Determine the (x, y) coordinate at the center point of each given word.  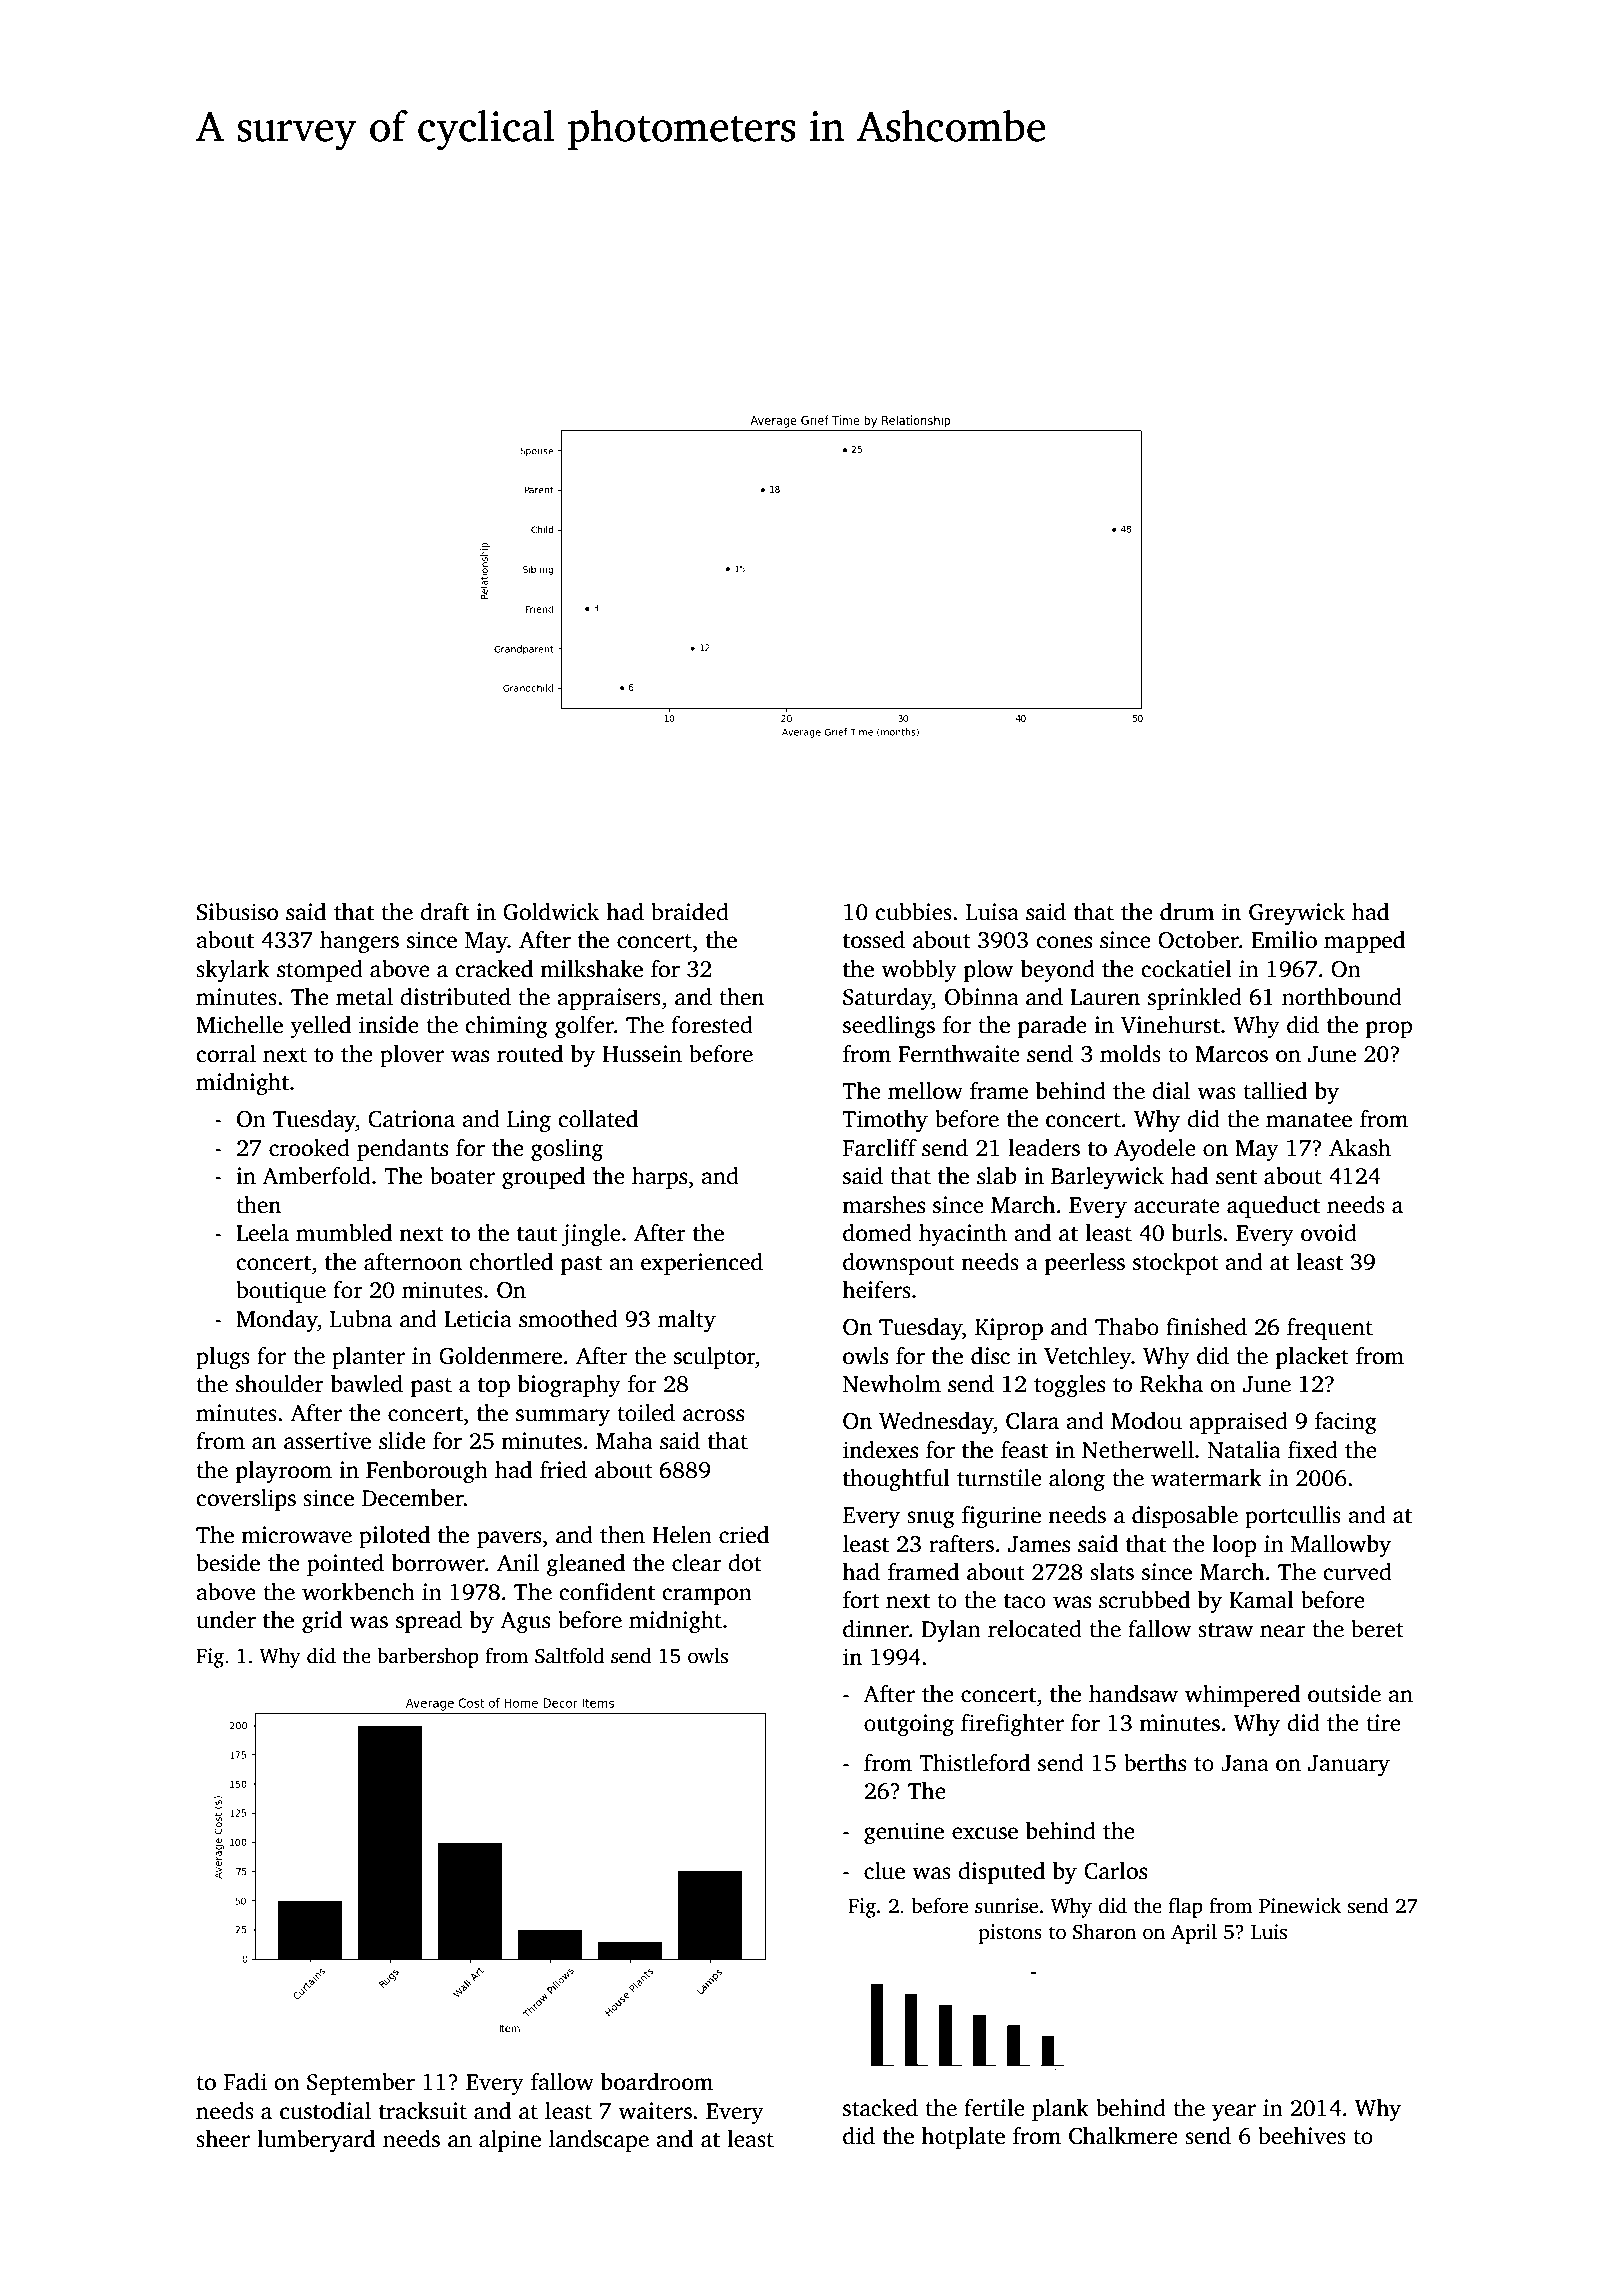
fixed (1313, 1450)
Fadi (245, 2082)
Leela (262, 1233)
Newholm (892, 1384)
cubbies (913, 912)
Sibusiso (237, 912)
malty (687, 1321)
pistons (1010, 1934)
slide (402, 1441)
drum (1187, 912)
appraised (1238, 1423)
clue (884, 1871)
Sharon (1104, 1932)
